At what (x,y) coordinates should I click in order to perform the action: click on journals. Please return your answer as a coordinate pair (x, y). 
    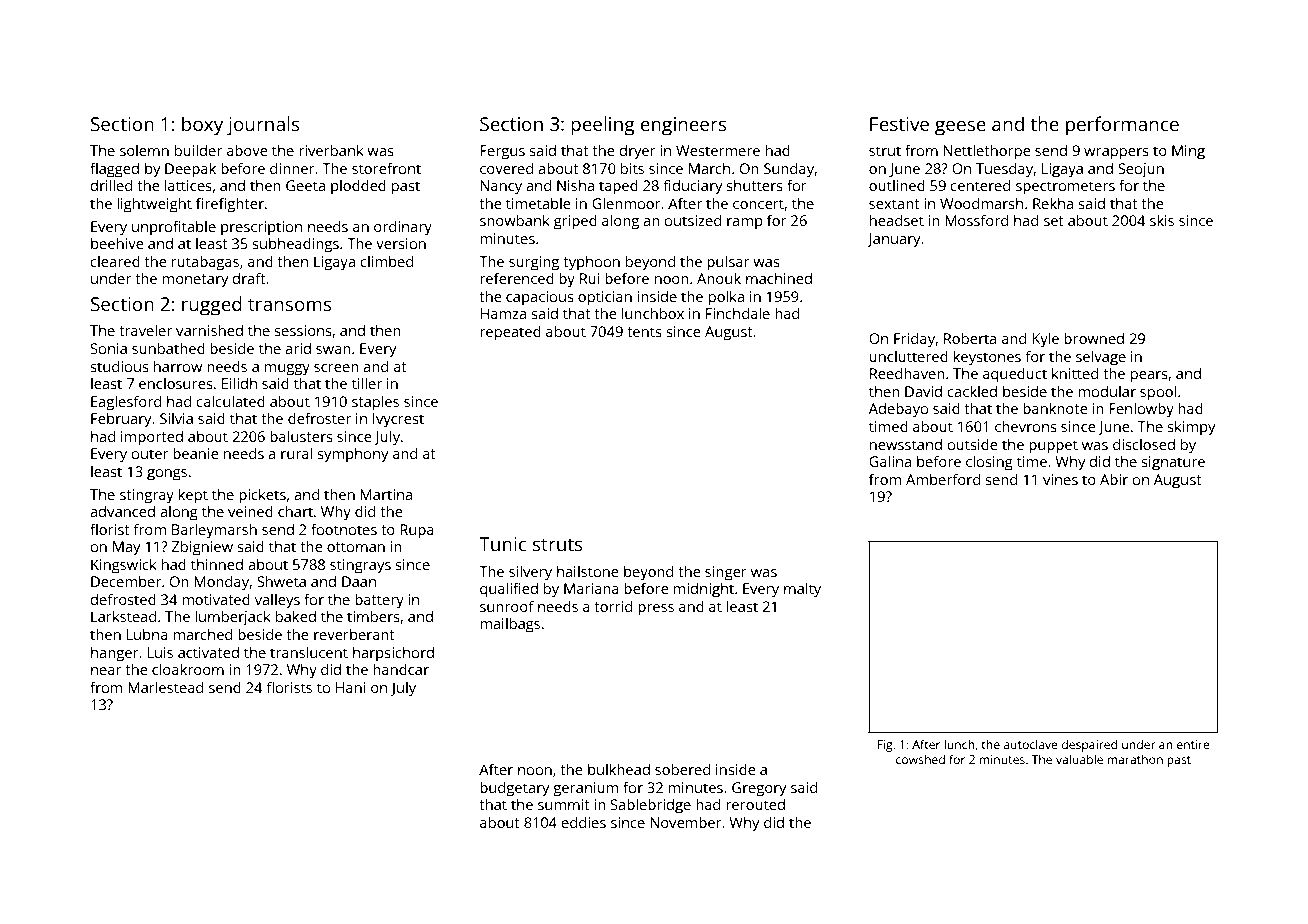
    Looking at the image, I should click on (263, 126).
